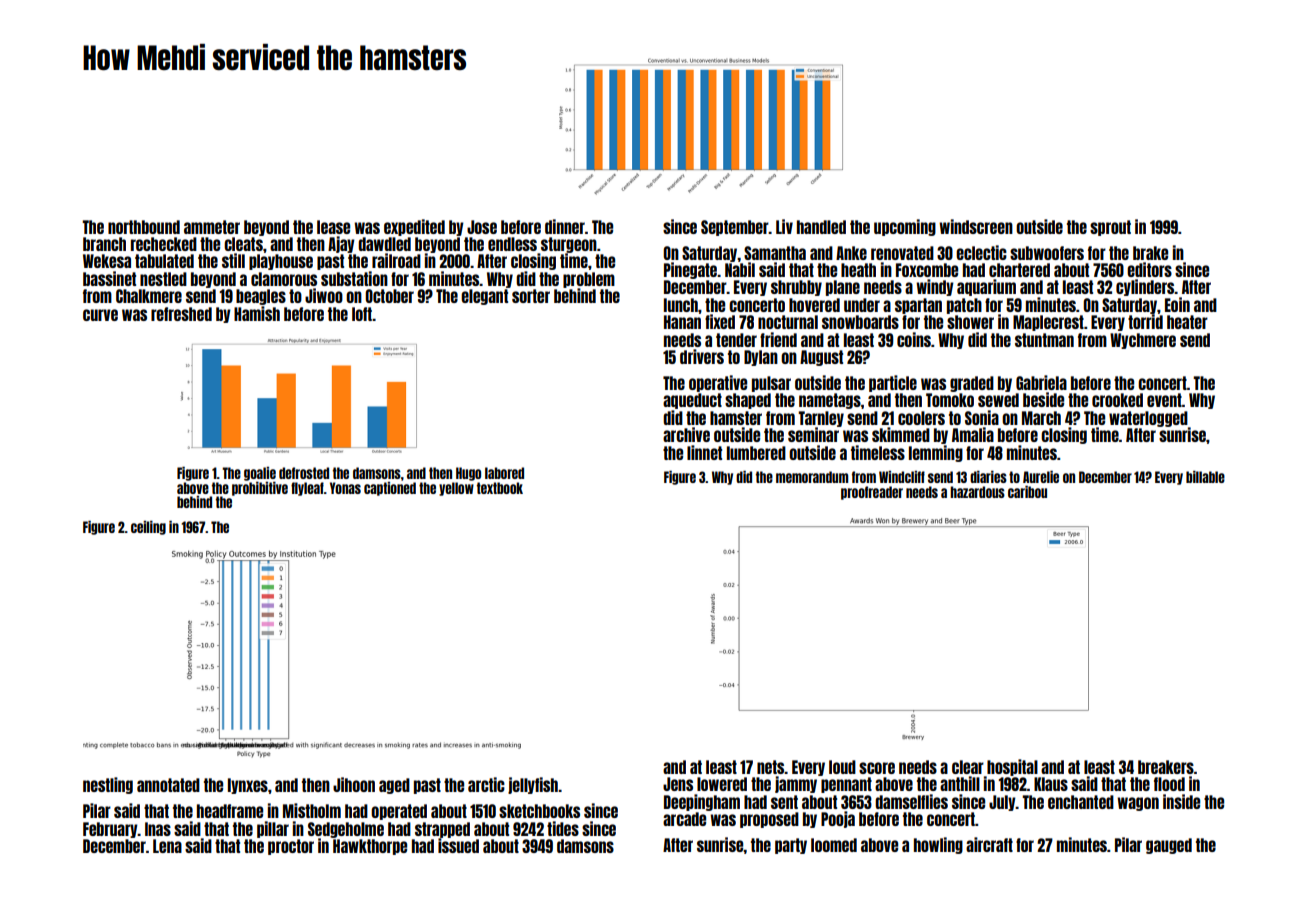 The image size is (1308, 924). Describe the element at coordinates (148, 528) in the screenshot. I see `ceiling` at that location.
